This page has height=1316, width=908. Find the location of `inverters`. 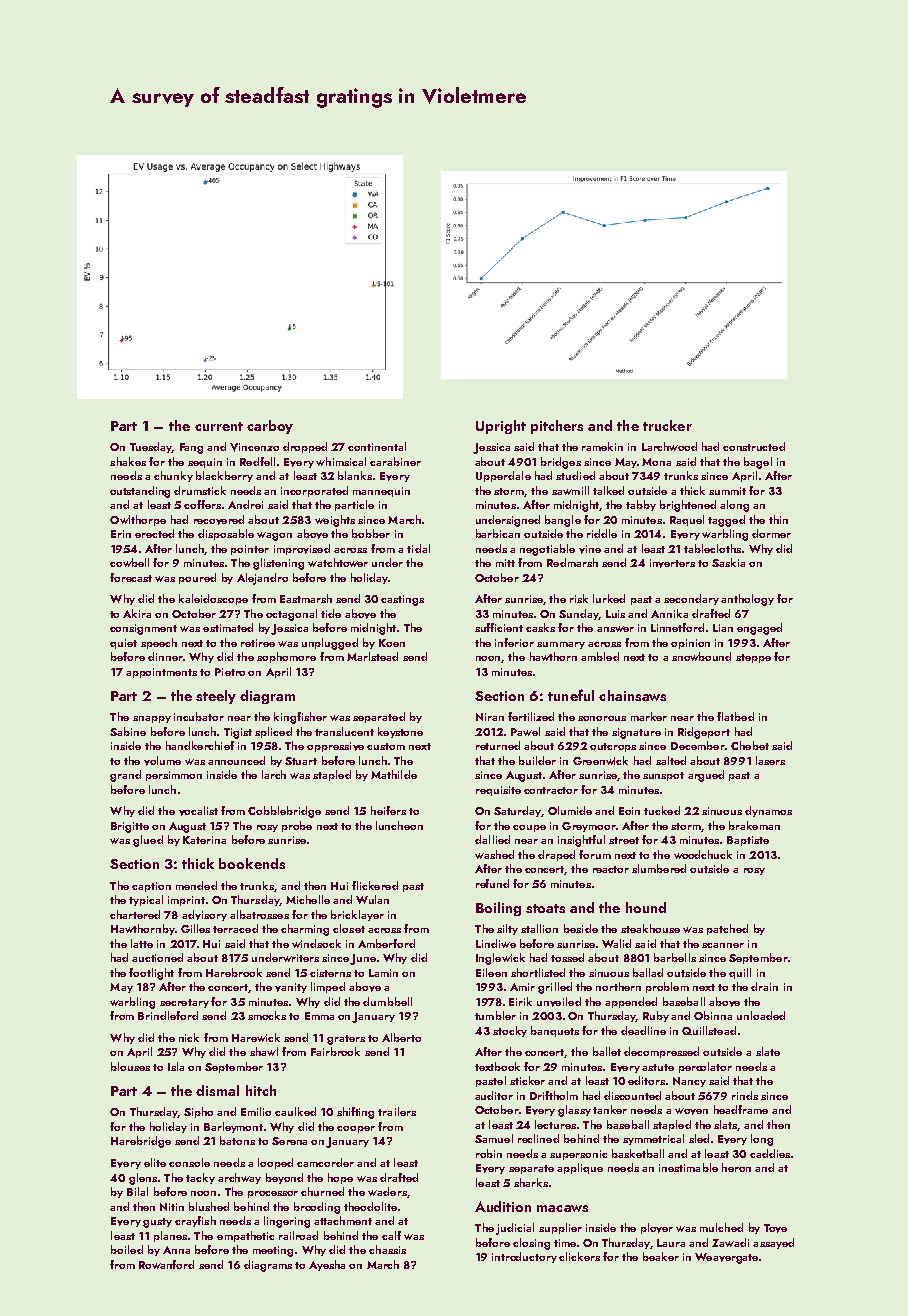

inverters is located at coordinates (672, 563).
